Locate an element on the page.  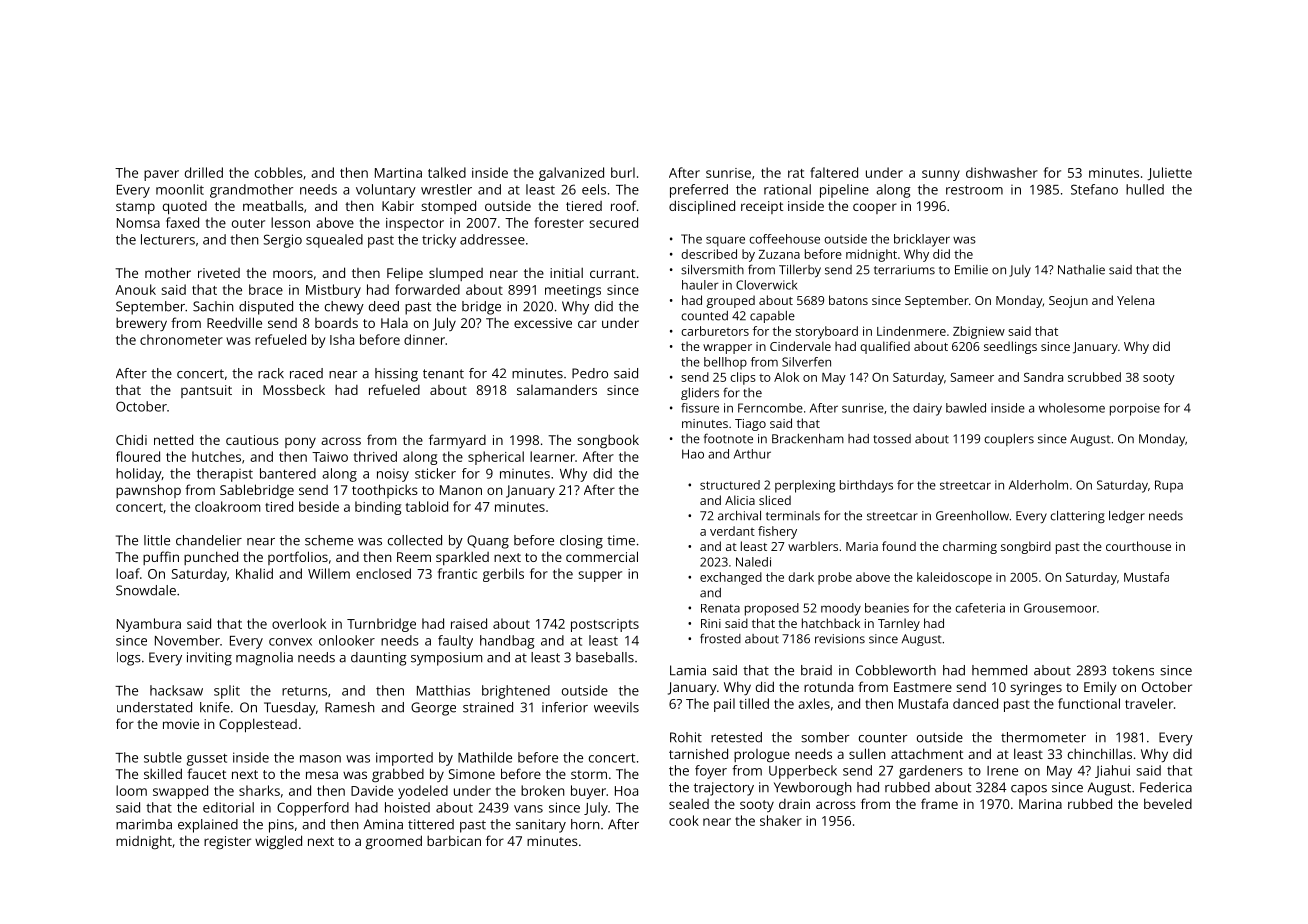
little is located at coordinates (157, 540).
